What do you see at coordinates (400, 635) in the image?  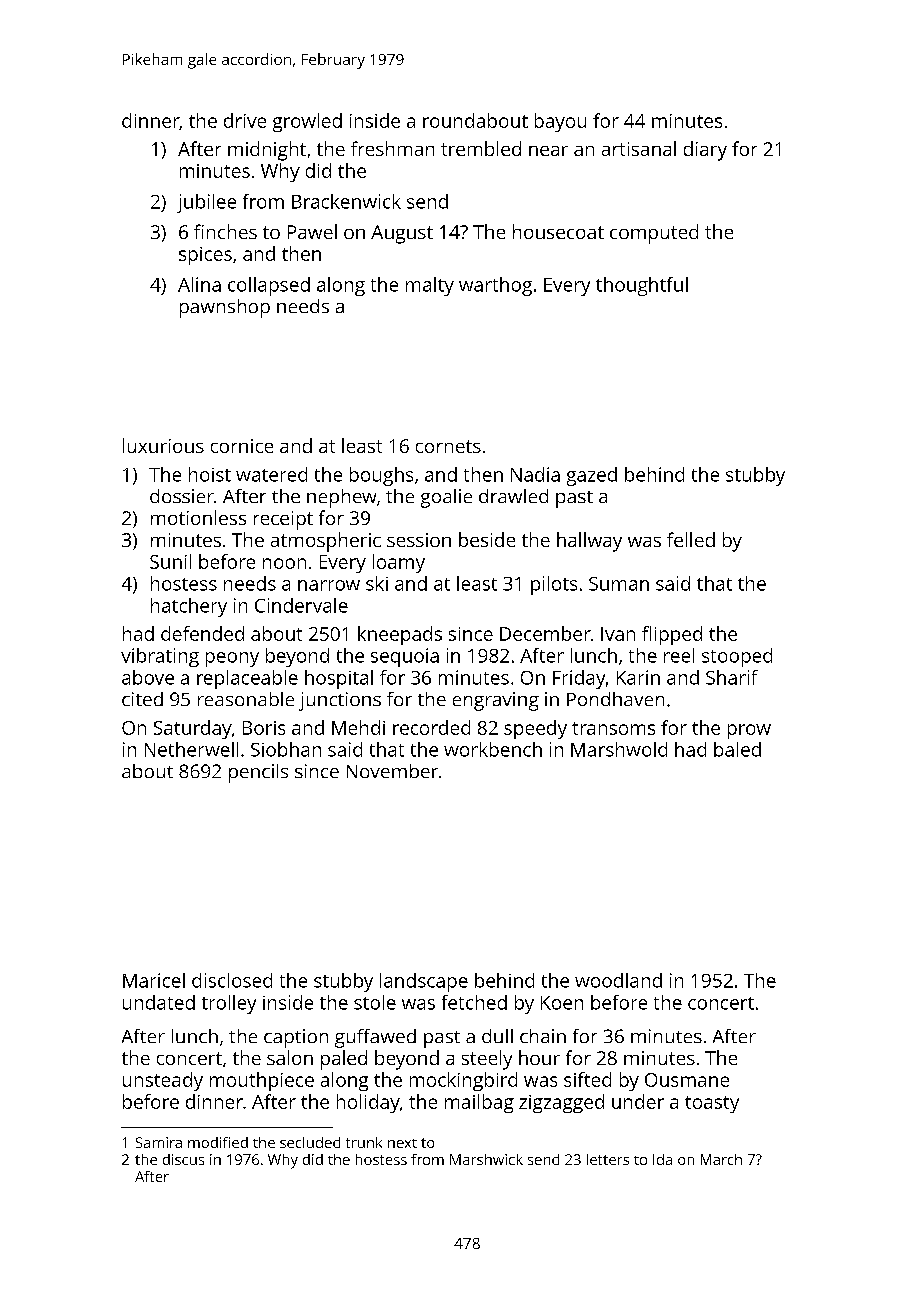 I see `kneepads` at bounding box center [400, 635].
